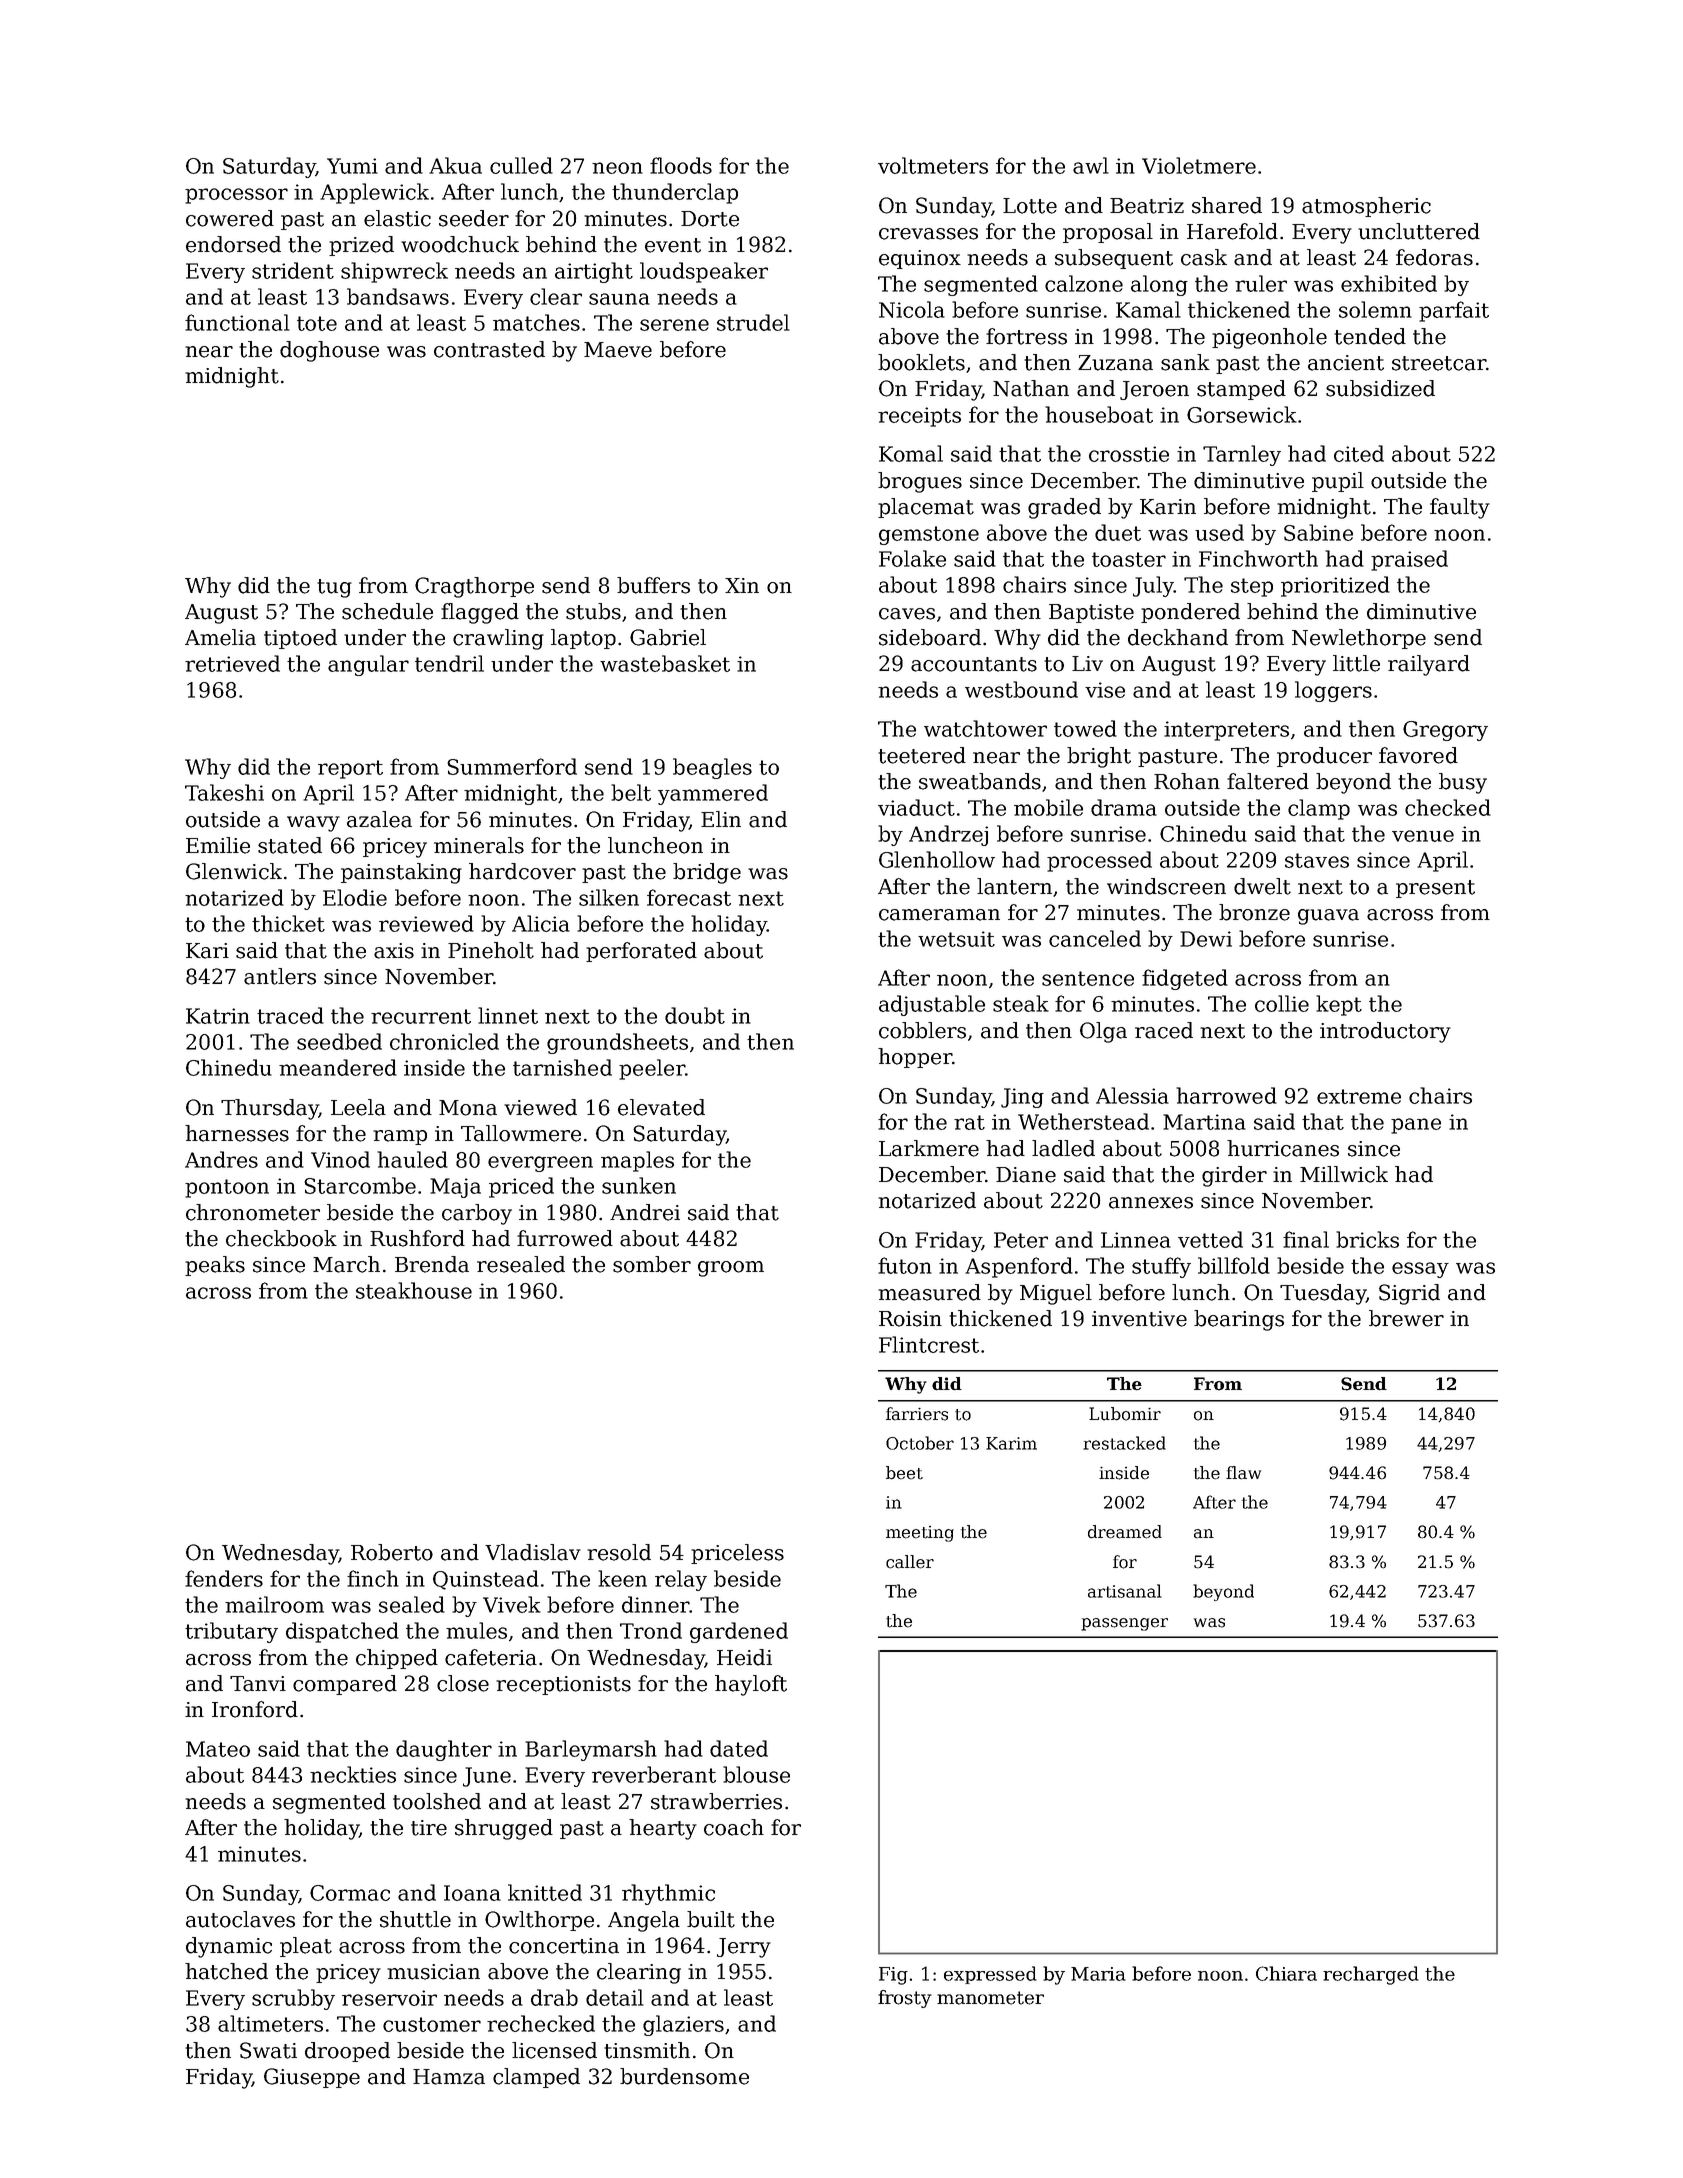  Describe the element at coordinates (398, 296) in the screenshot. I see `bandsaws` at that location.
